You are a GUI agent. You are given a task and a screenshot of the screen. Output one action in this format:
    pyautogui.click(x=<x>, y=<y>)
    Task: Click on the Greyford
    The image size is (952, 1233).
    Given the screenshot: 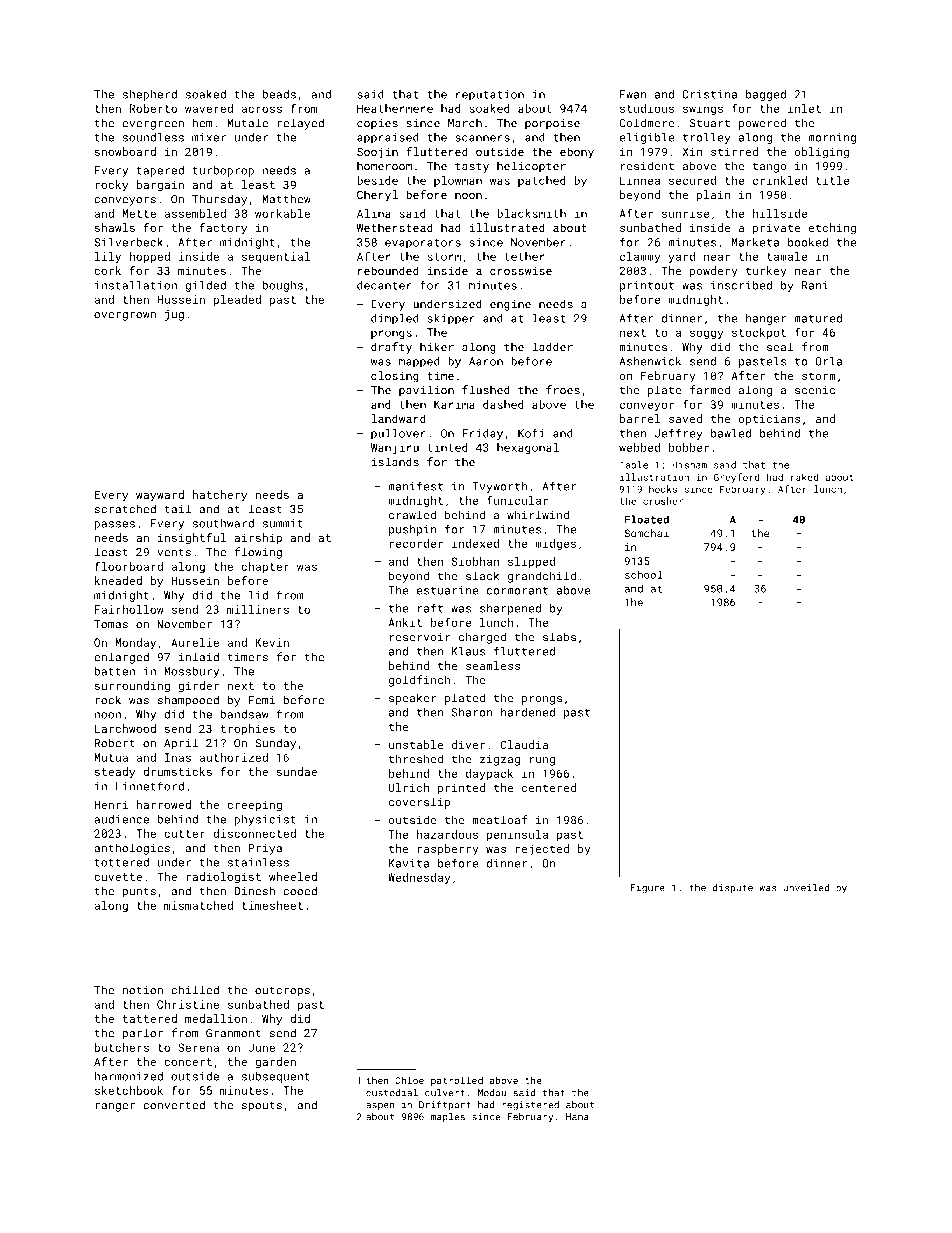 What is the action you would take?
    pyautogui.click(x=736, y=478)
